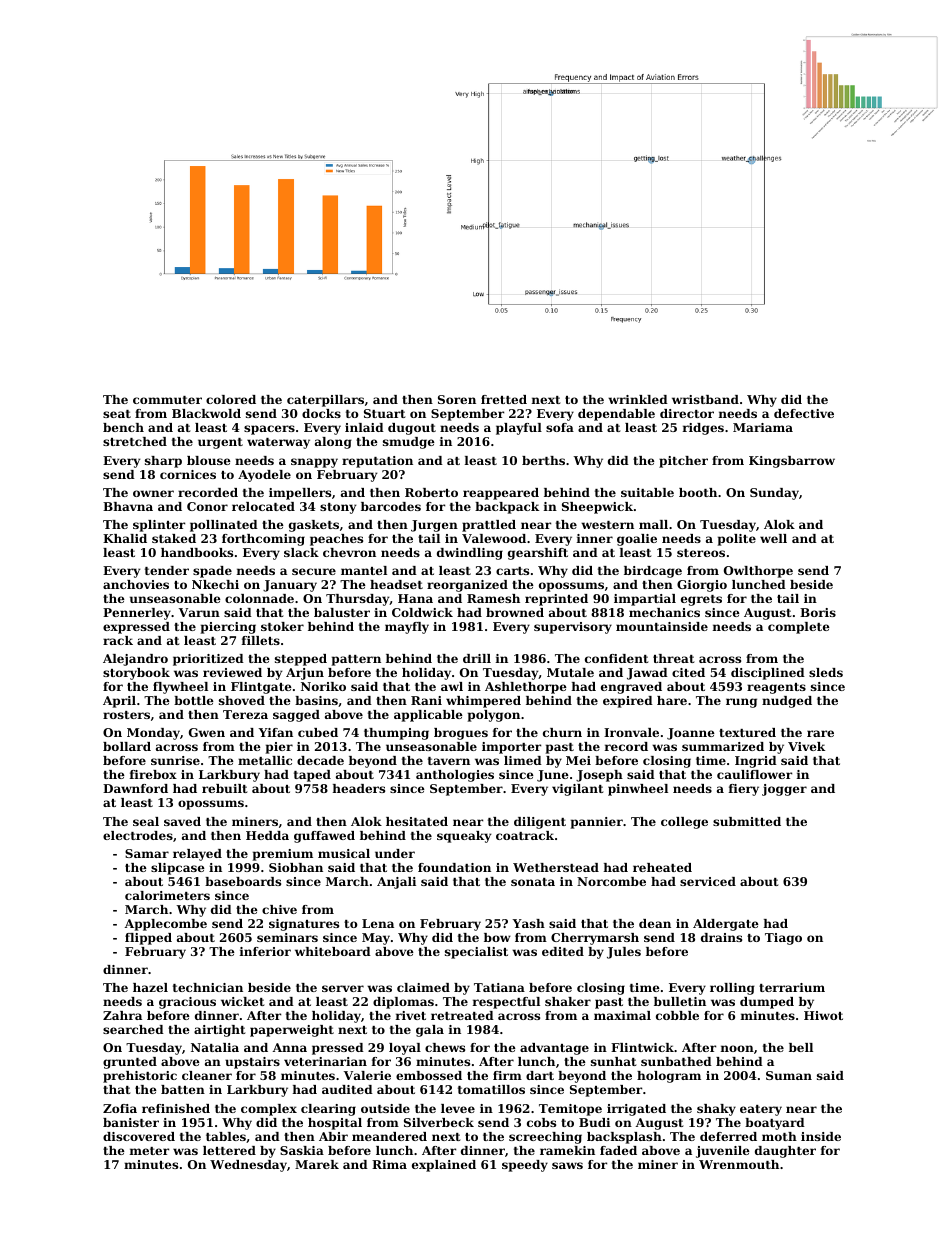 The image size is (952, 1233). What do you see at coordinates (611, 881) in the screenshot?
I see `Norcombe` at bounding box center [611, 881].
